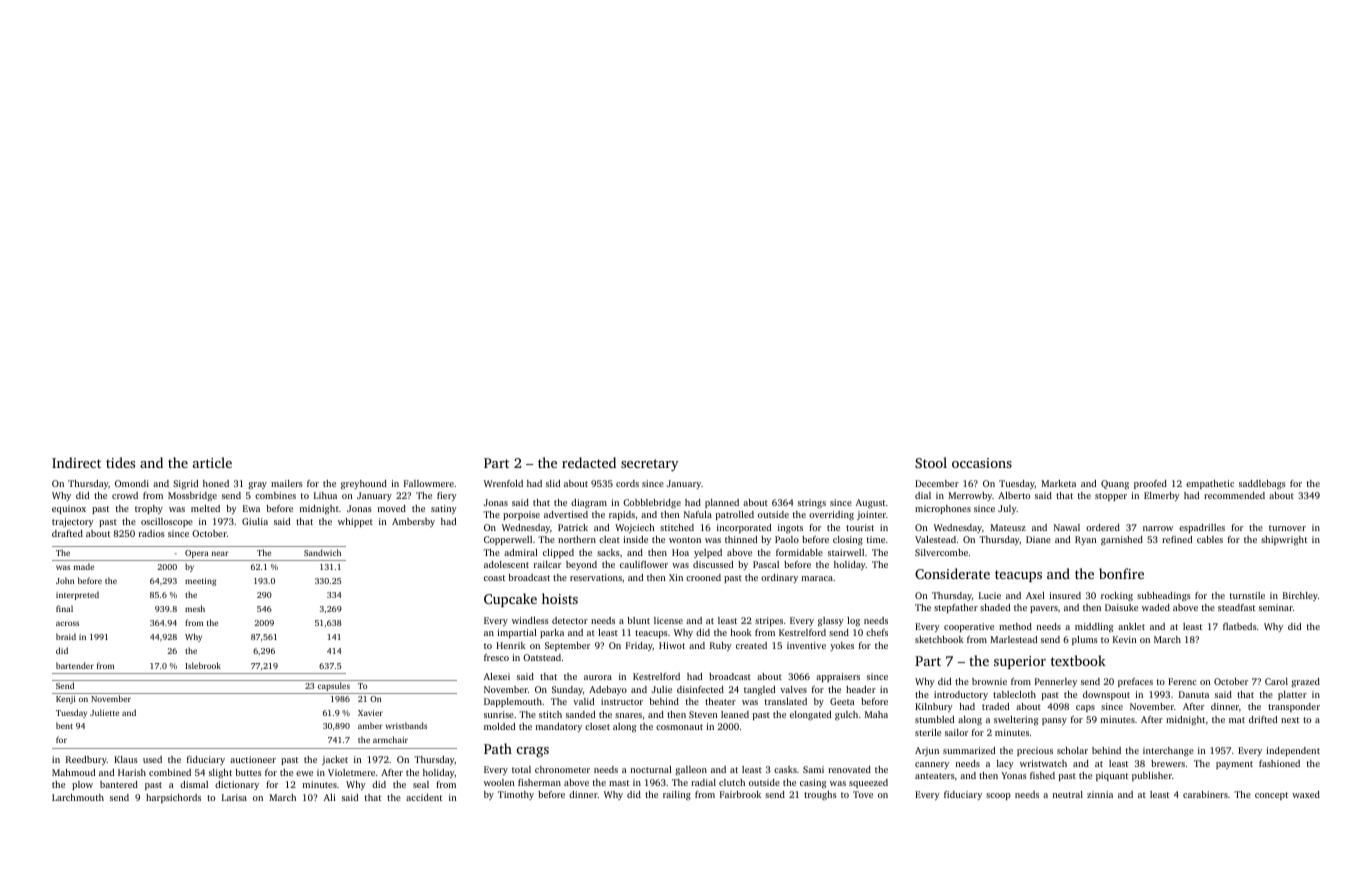 This image has height=887, width=1372. What do you see at coordinates (78, 797) in the image?
I see `Larchmouth` at bounding box center [78, 797].
